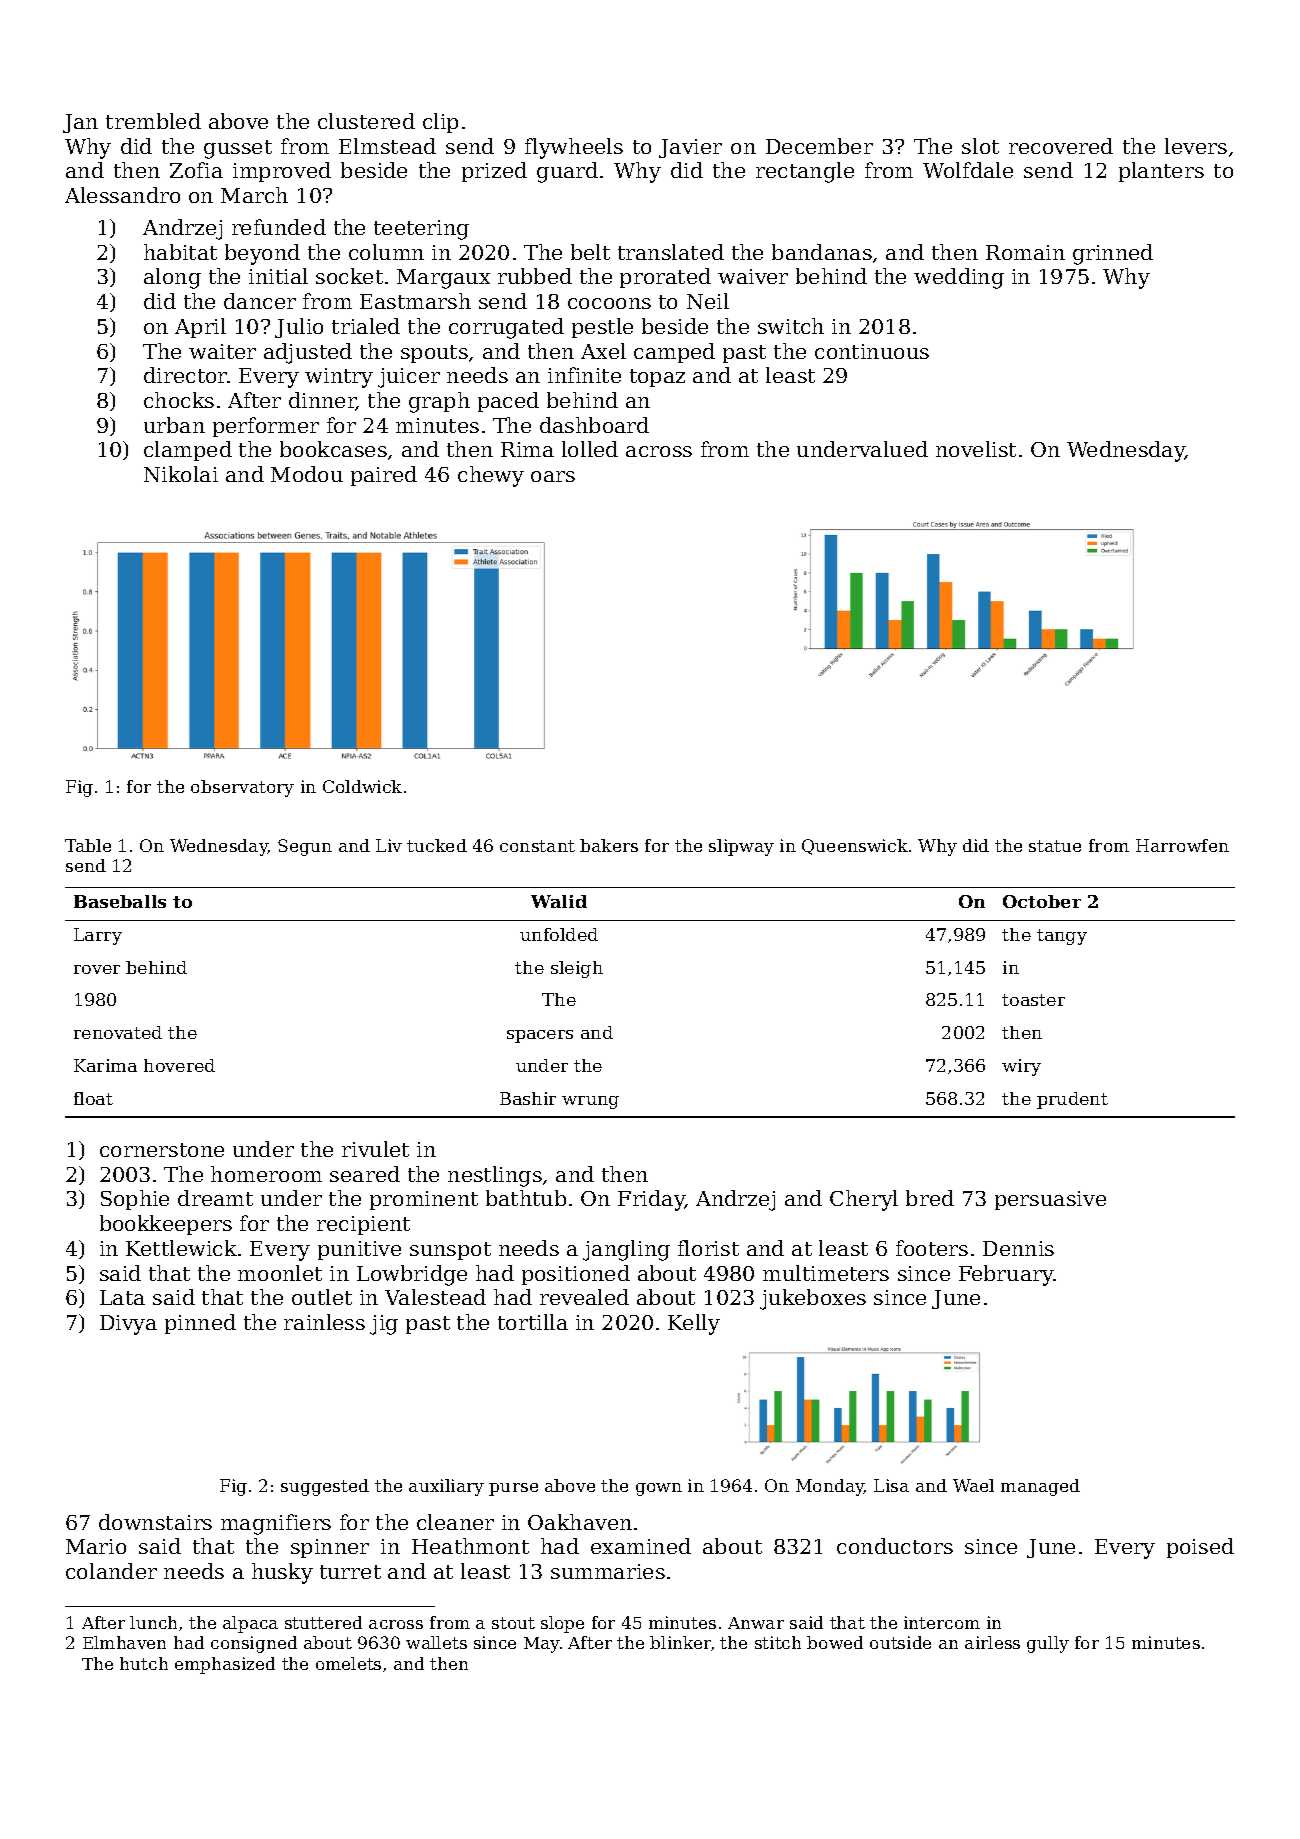 The height and width of the screenshot is (1839, 1300). I want to click on outside, so click(900, 1642).
